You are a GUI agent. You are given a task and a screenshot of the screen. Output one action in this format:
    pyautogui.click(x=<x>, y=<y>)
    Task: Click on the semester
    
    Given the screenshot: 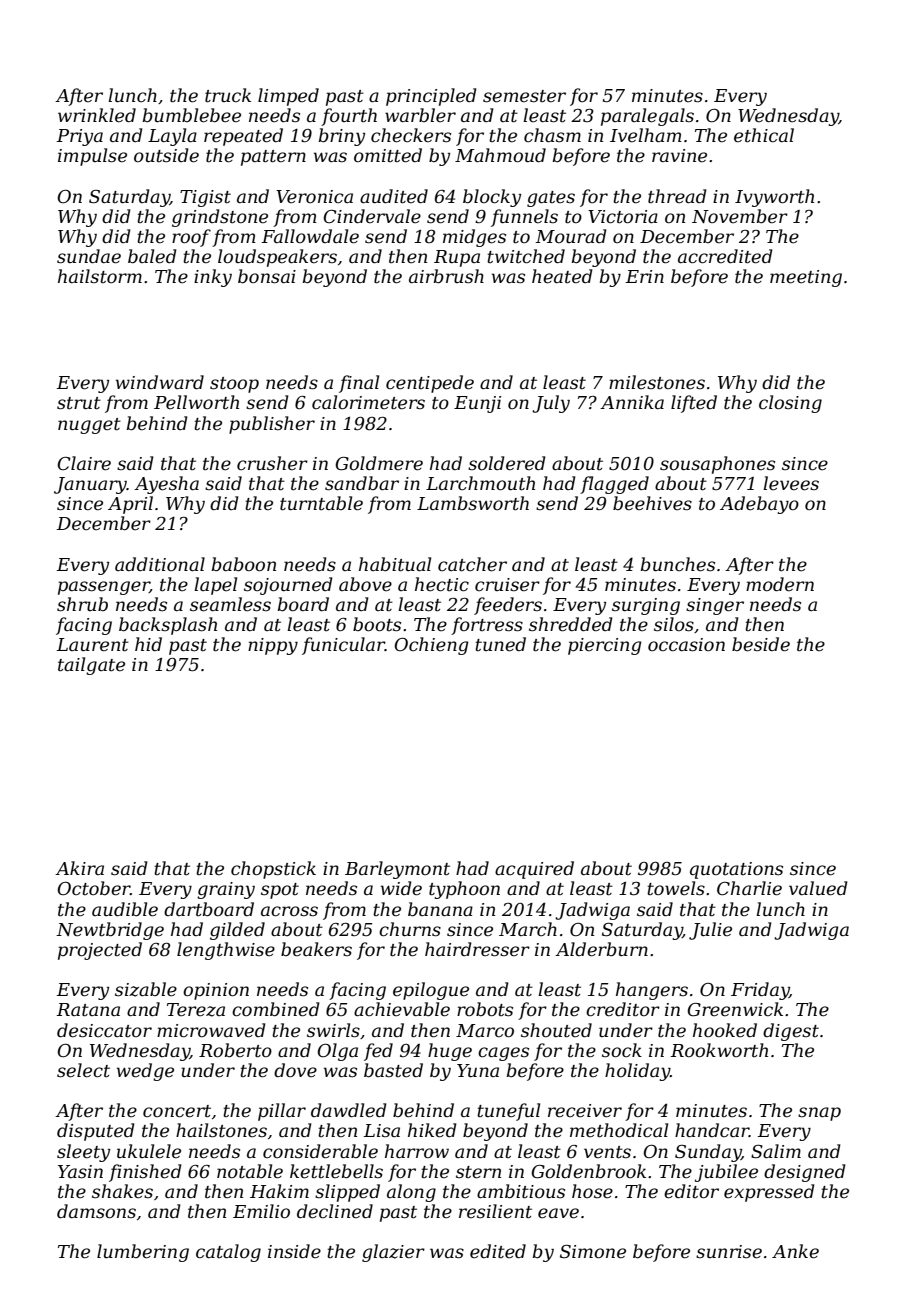 What is the action you would take?
    pyautogui.click(x=524, y=96)
